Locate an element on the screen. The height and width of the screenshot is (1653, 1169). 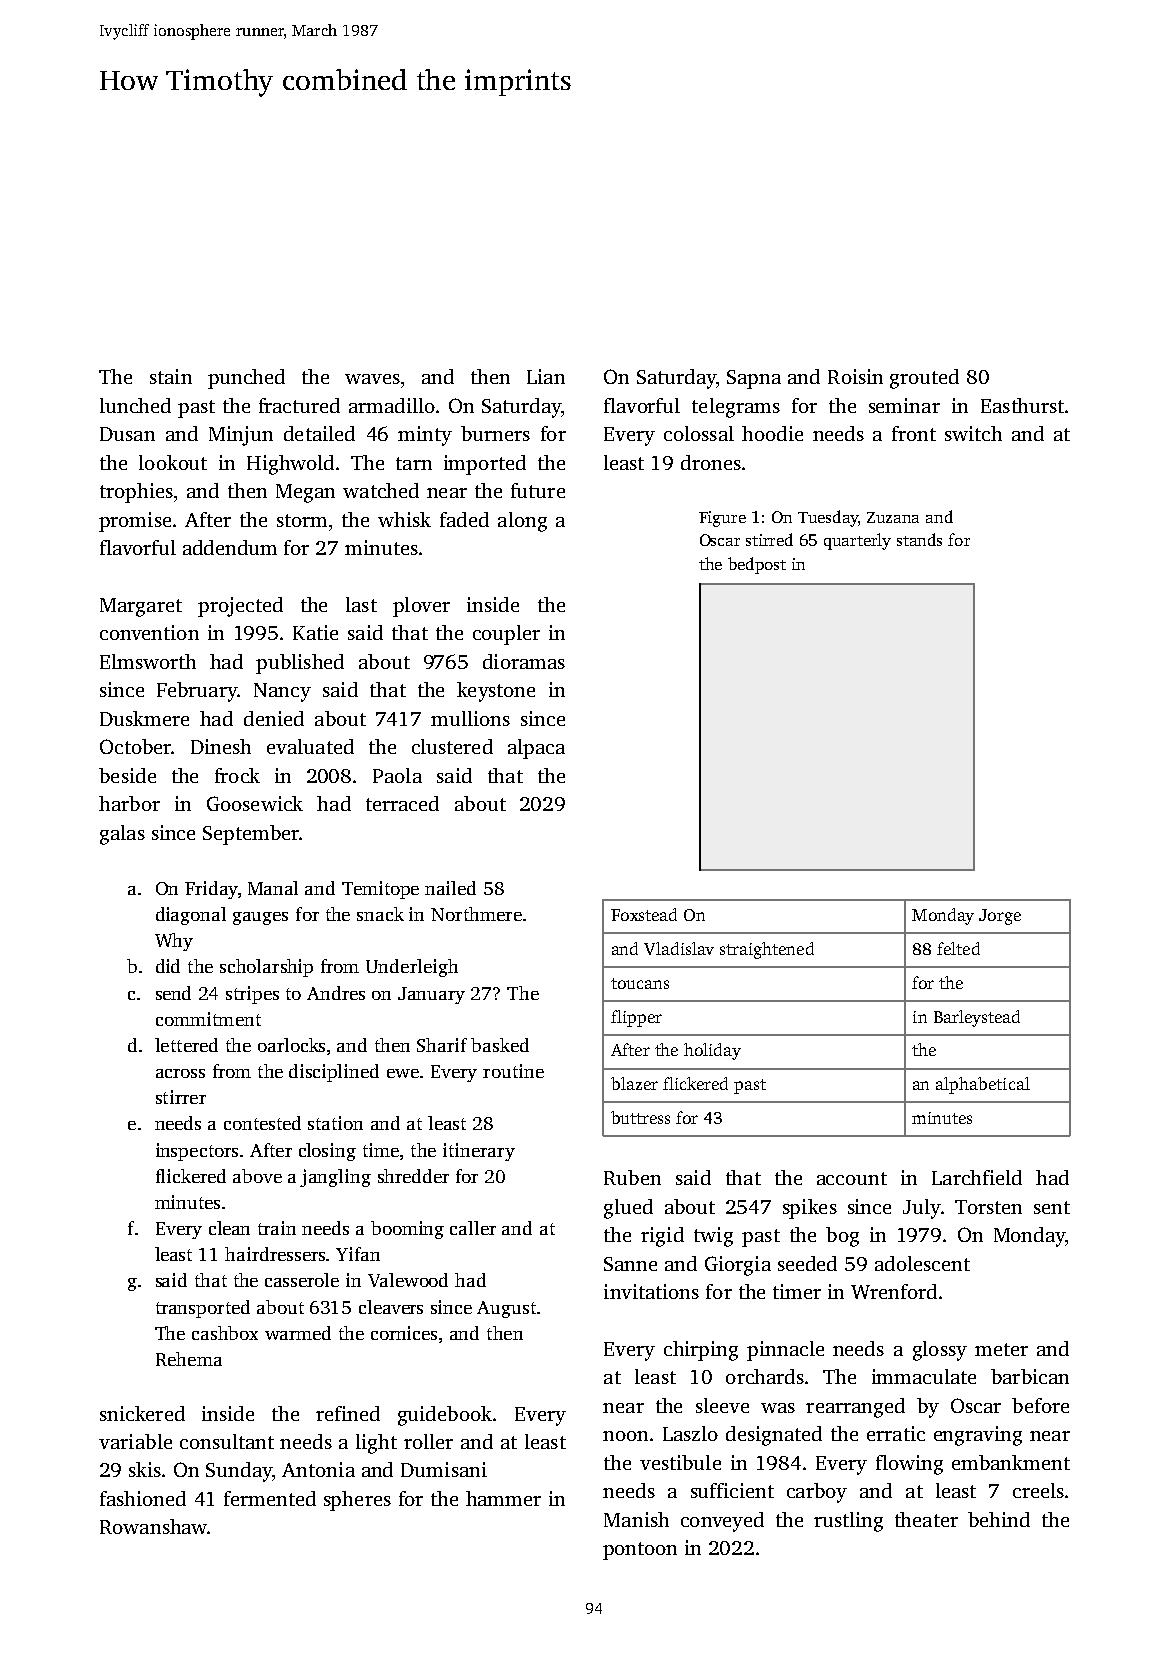
Andres is located at coordinates (336, 993).
